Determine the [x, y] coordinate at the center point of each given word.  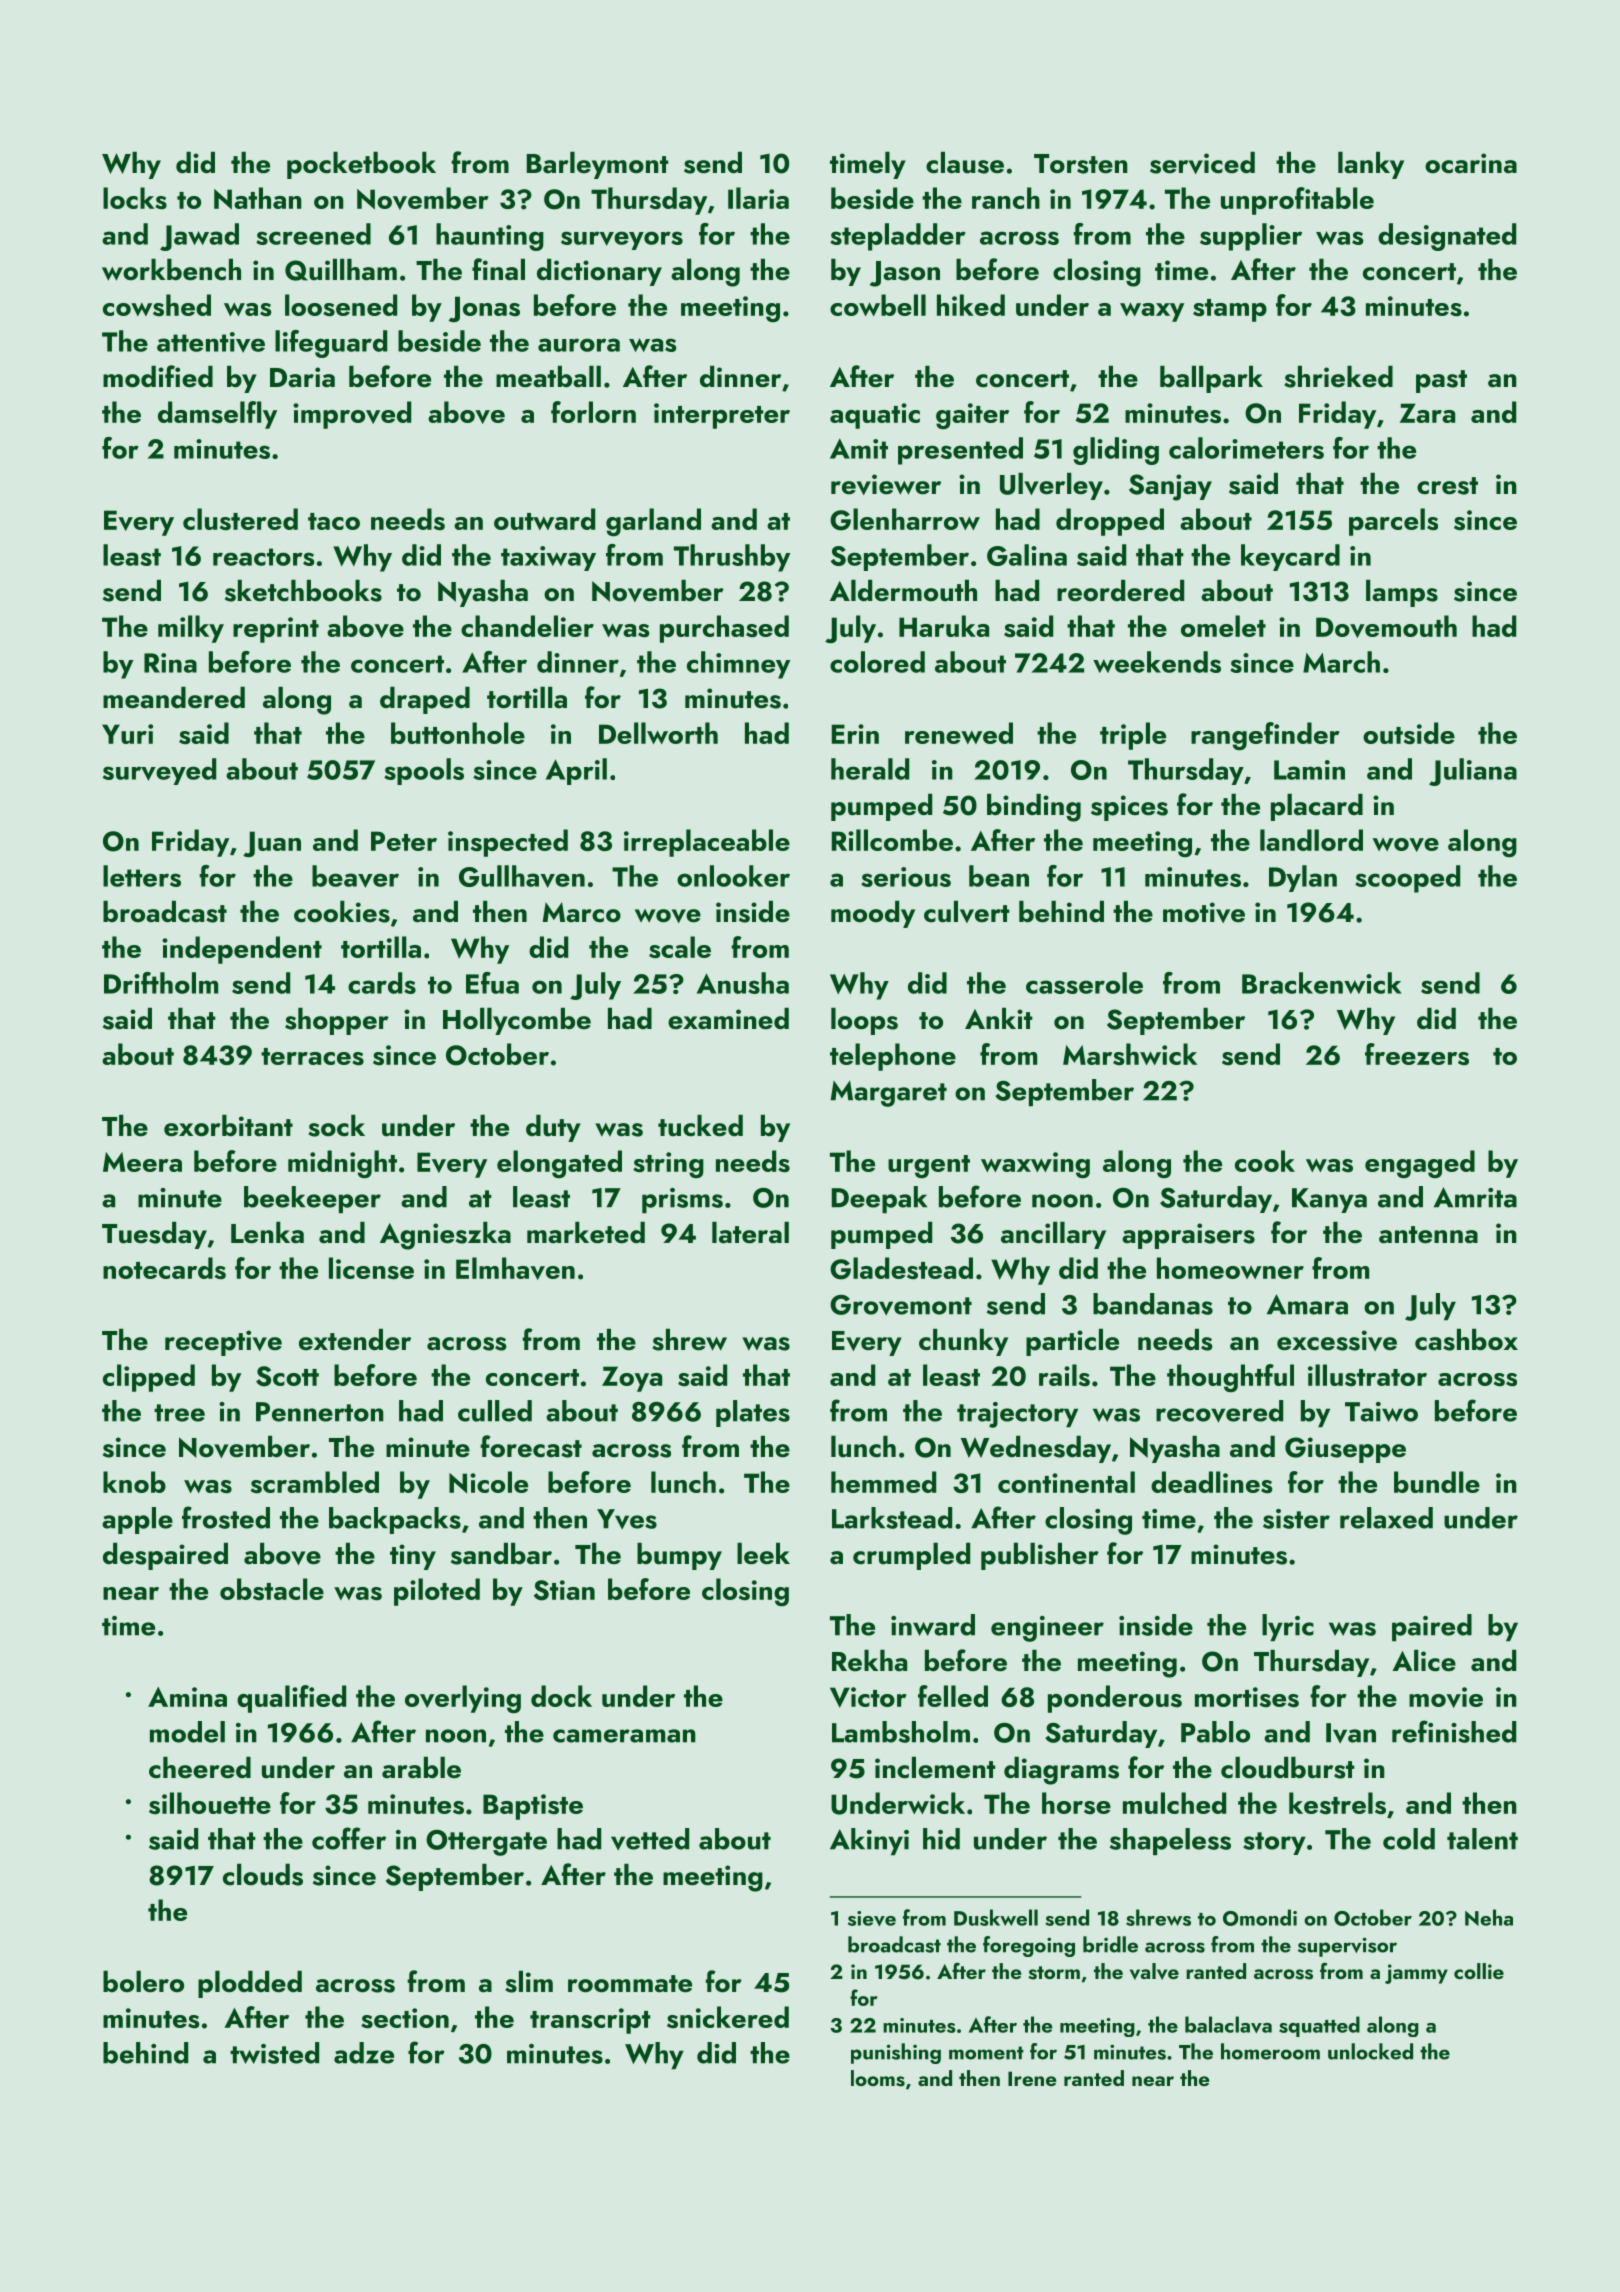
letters [142, 876]
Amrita [1475, 1197]
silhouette [210, 1803]
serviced [1202, 163]
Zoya [632, 1379]
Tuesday [154, 1235]
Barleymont [598, 165]
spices [1129, 808]
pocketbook [361, 165]
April [576, 771]
